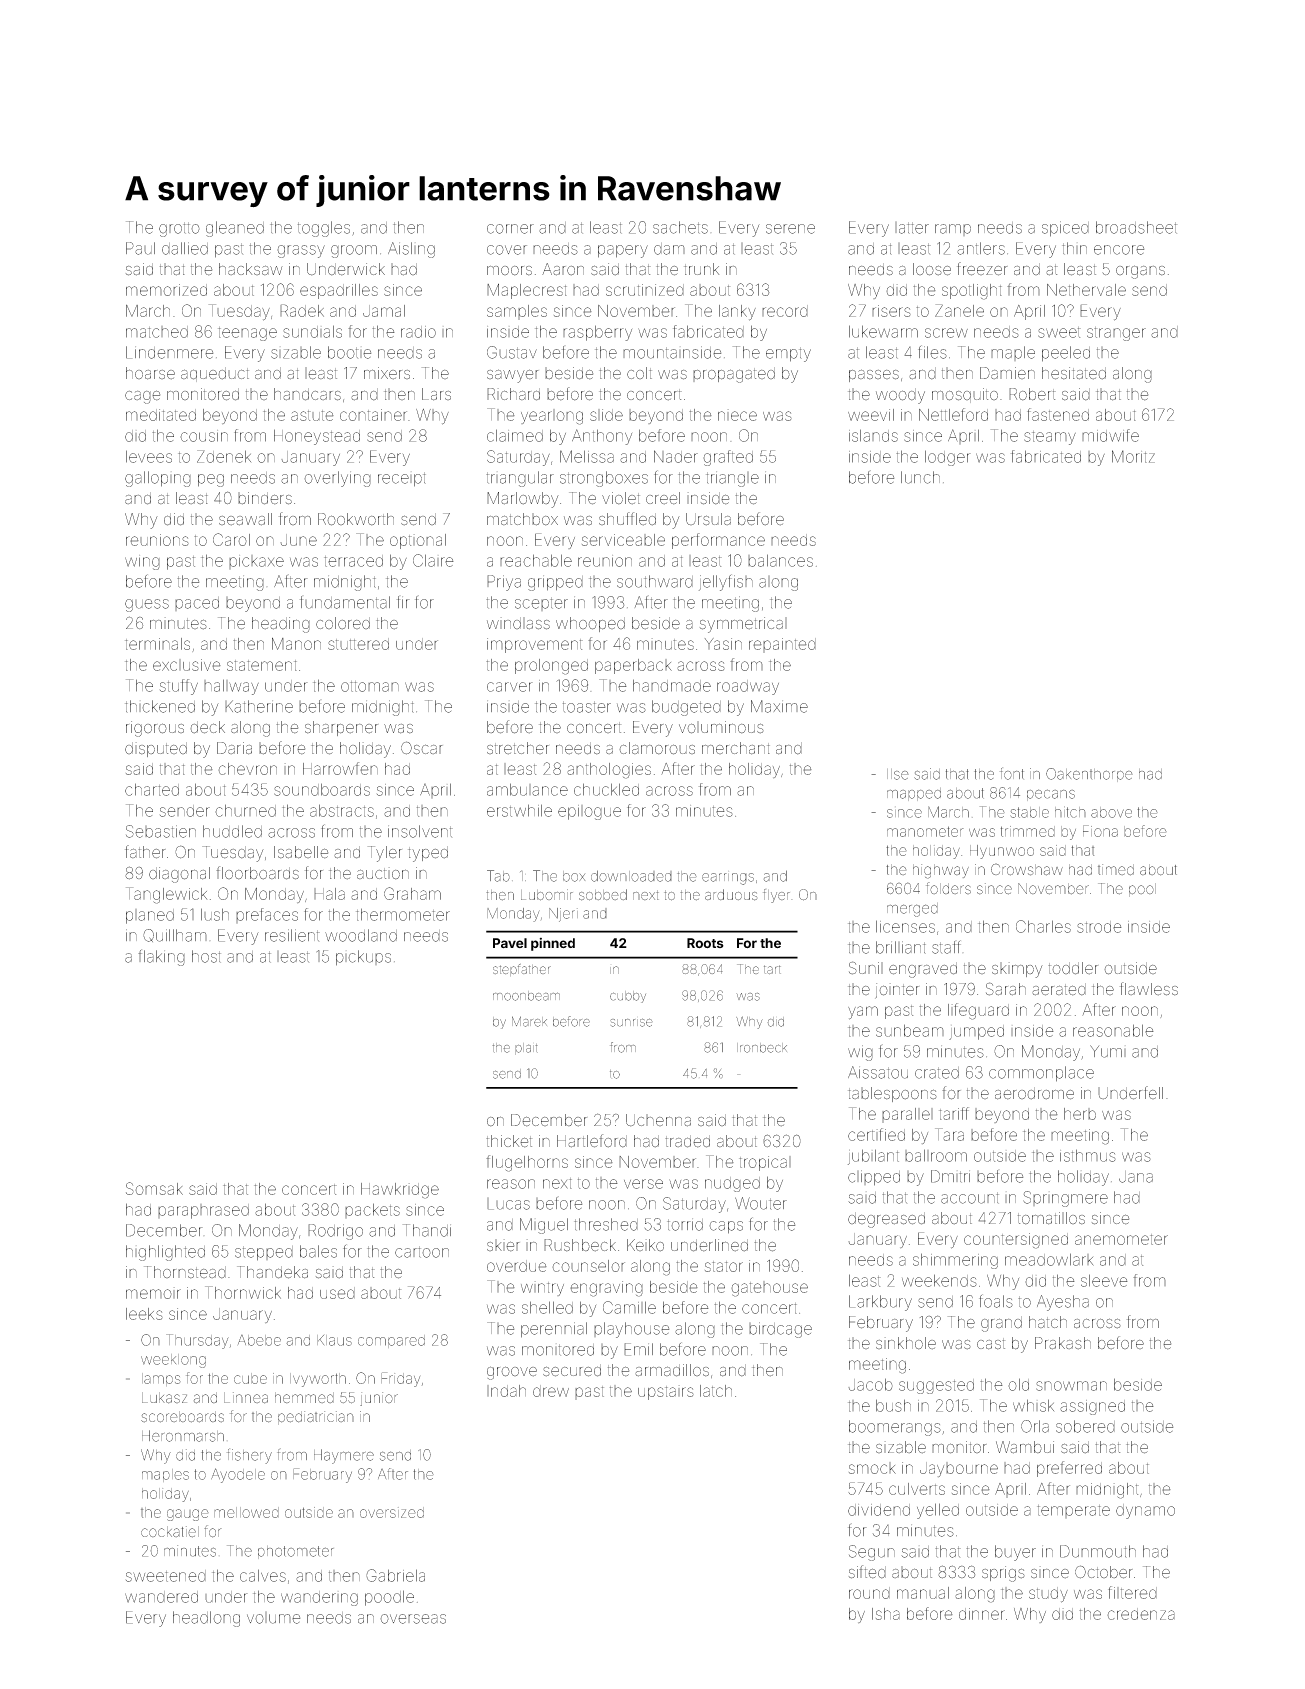 The width and height of the screenshot is (1305, 1689). I want to click on Oakenthorpe, so click(1089, 775).
